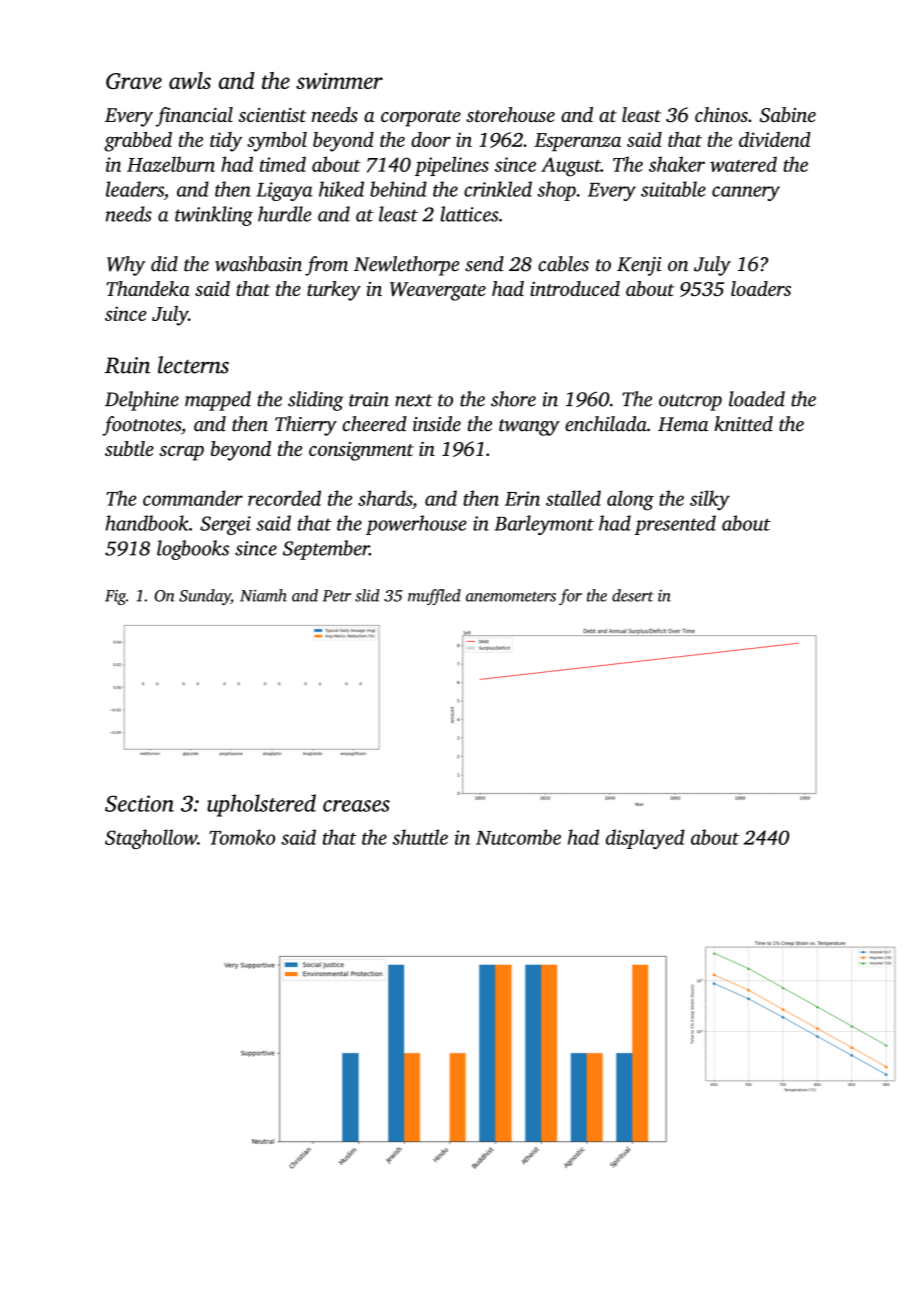 The image size is (924, 1311). What do you see at coordinates (218, 401) in the page?
I see `mapped` at bounding box center [218, 401].
